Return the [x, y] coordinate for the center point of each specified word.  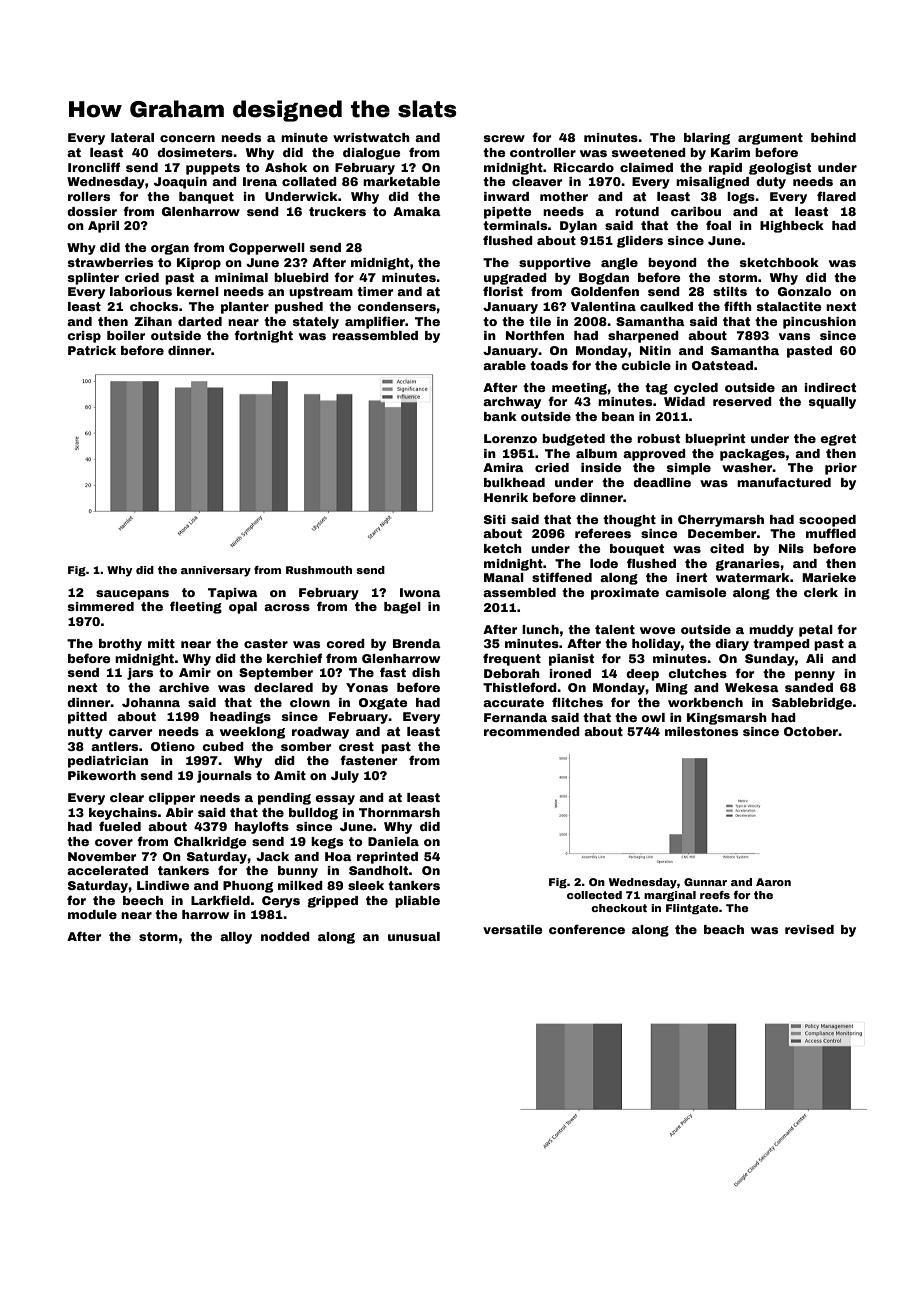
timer [375, 291]
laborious [141, 291]
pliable [417, 902]
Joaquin [180, 183]
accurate [513, 702]
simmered [101, 606]
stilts [730, 291]
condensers [396, 306]
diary [732, 645]
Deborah [512, 673]
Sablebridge [812, 704]
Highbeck [792, 227]
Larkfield [220, 900]
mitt [161, 643]
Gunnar [705, 882]
